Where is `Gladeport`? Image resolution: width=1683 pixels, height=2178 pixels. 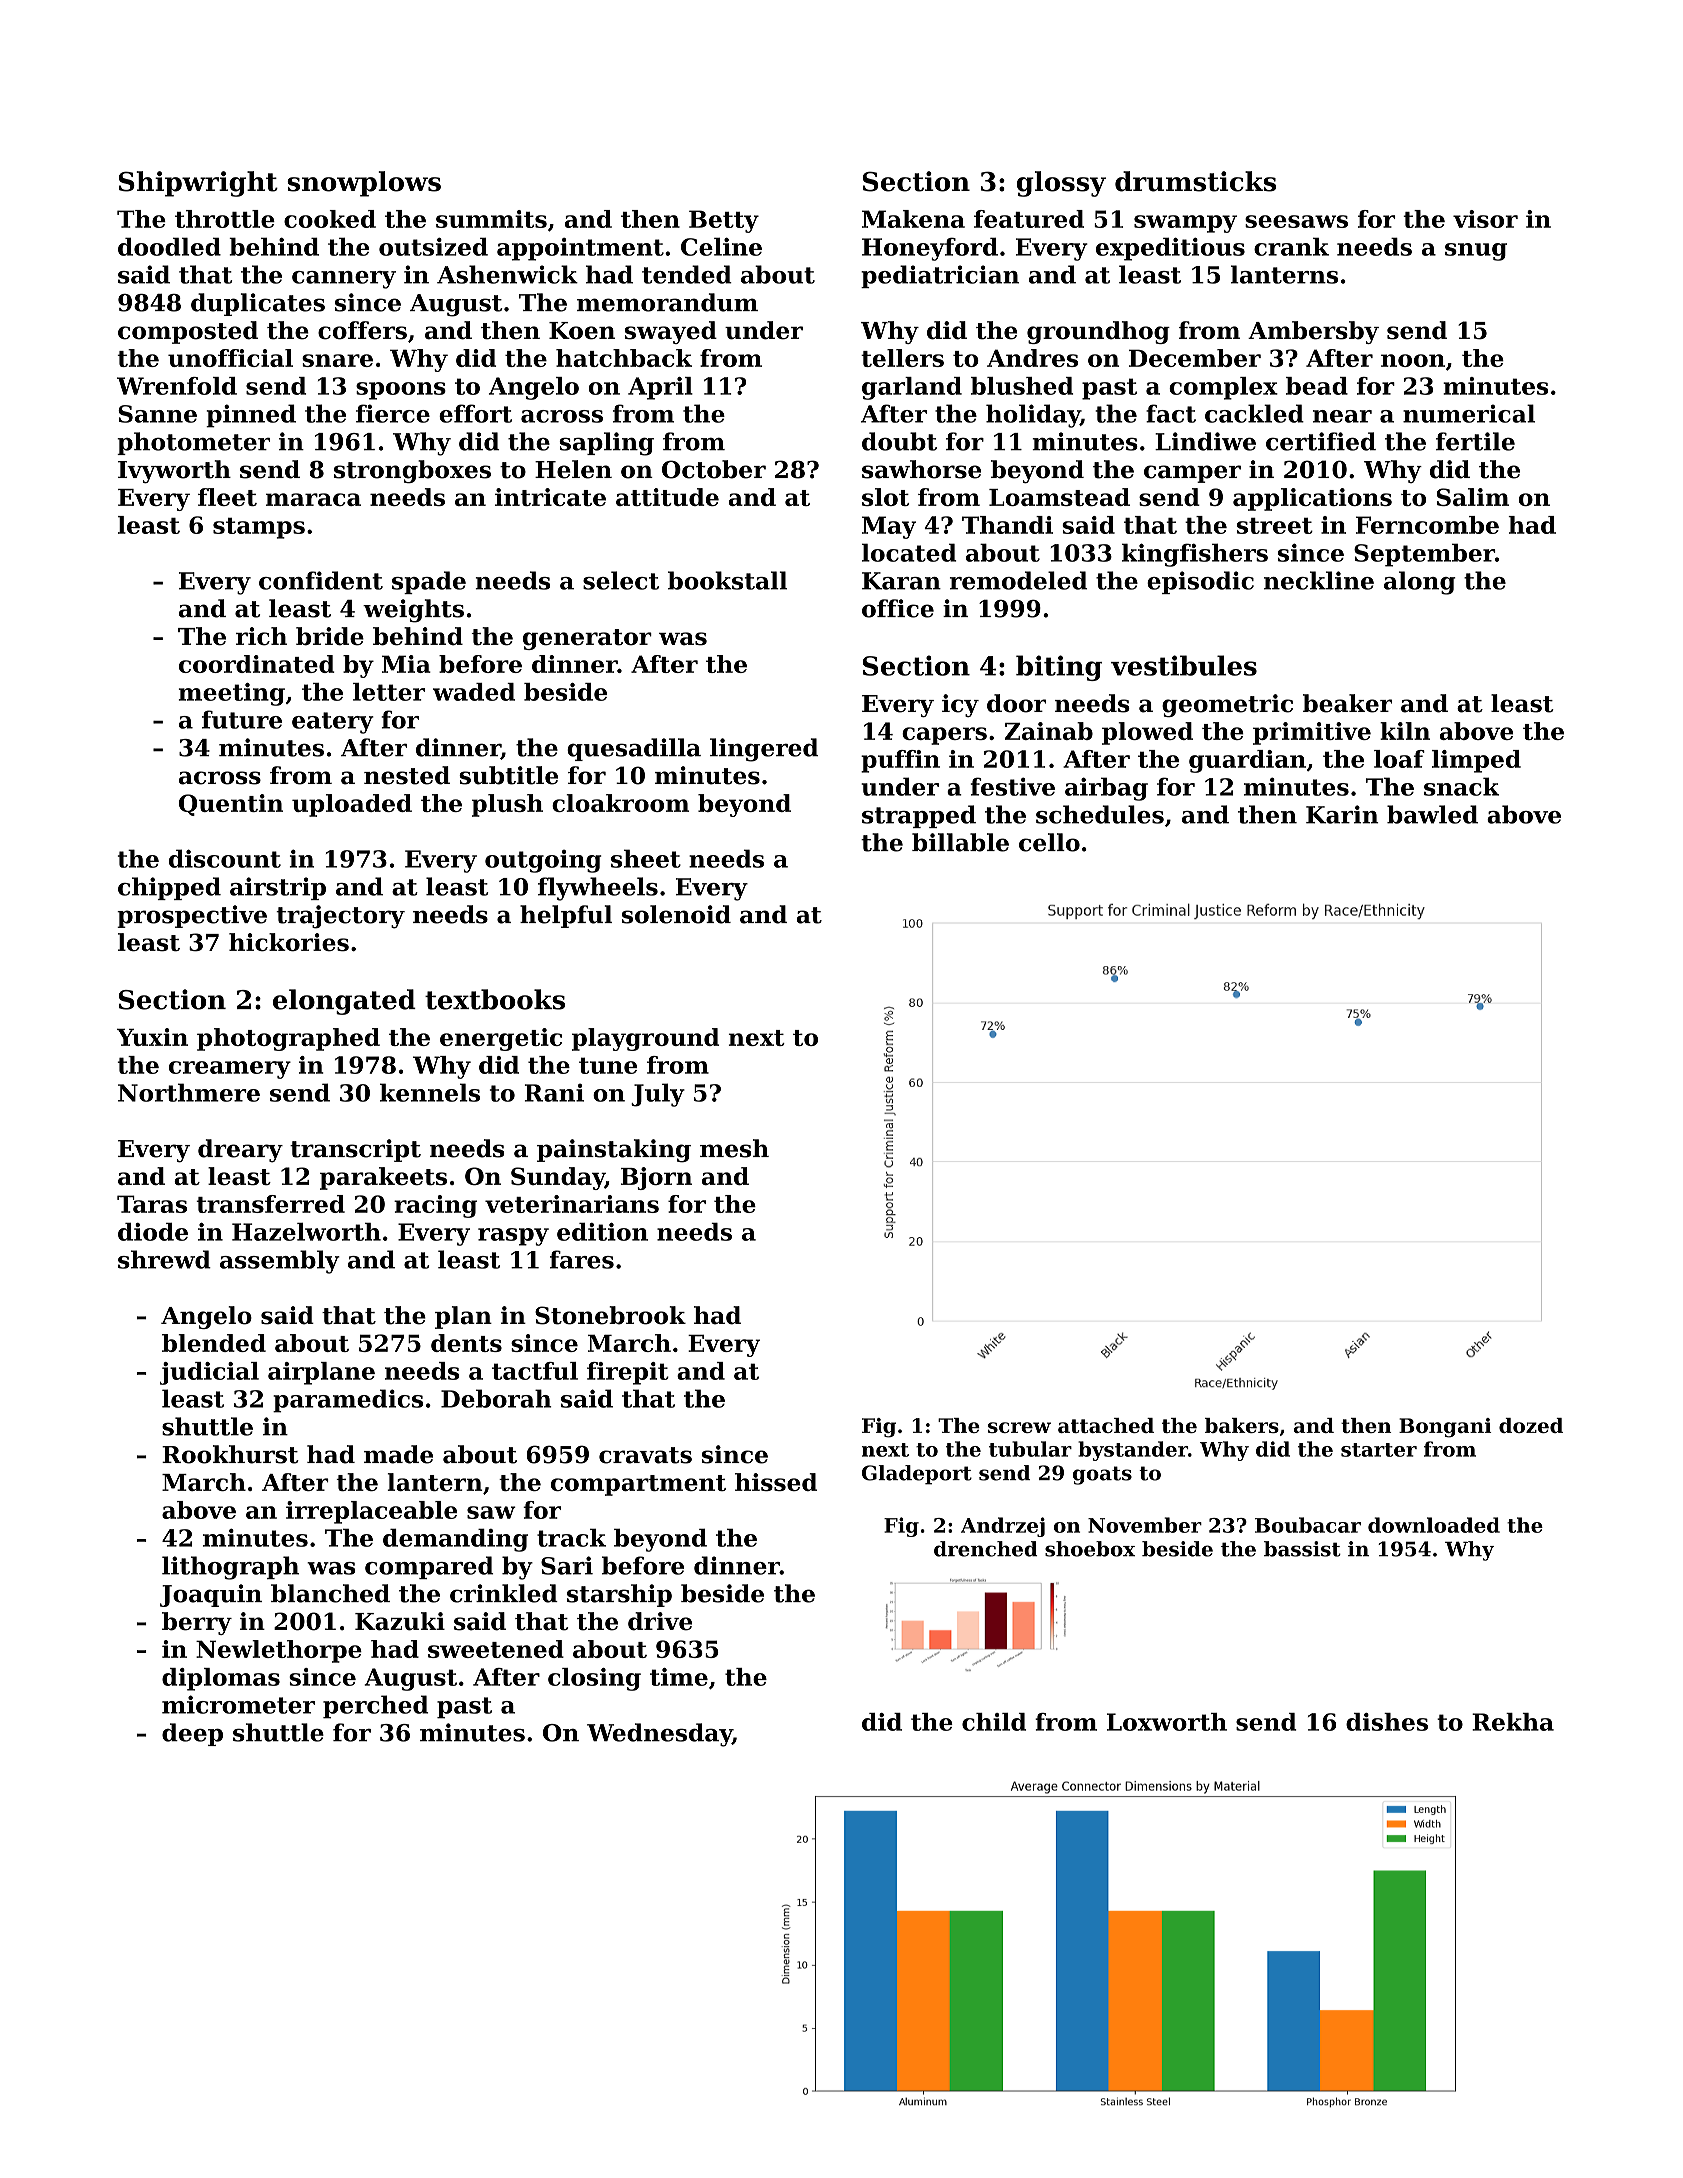
Gladeport is located at coordinates (917, 1475).
